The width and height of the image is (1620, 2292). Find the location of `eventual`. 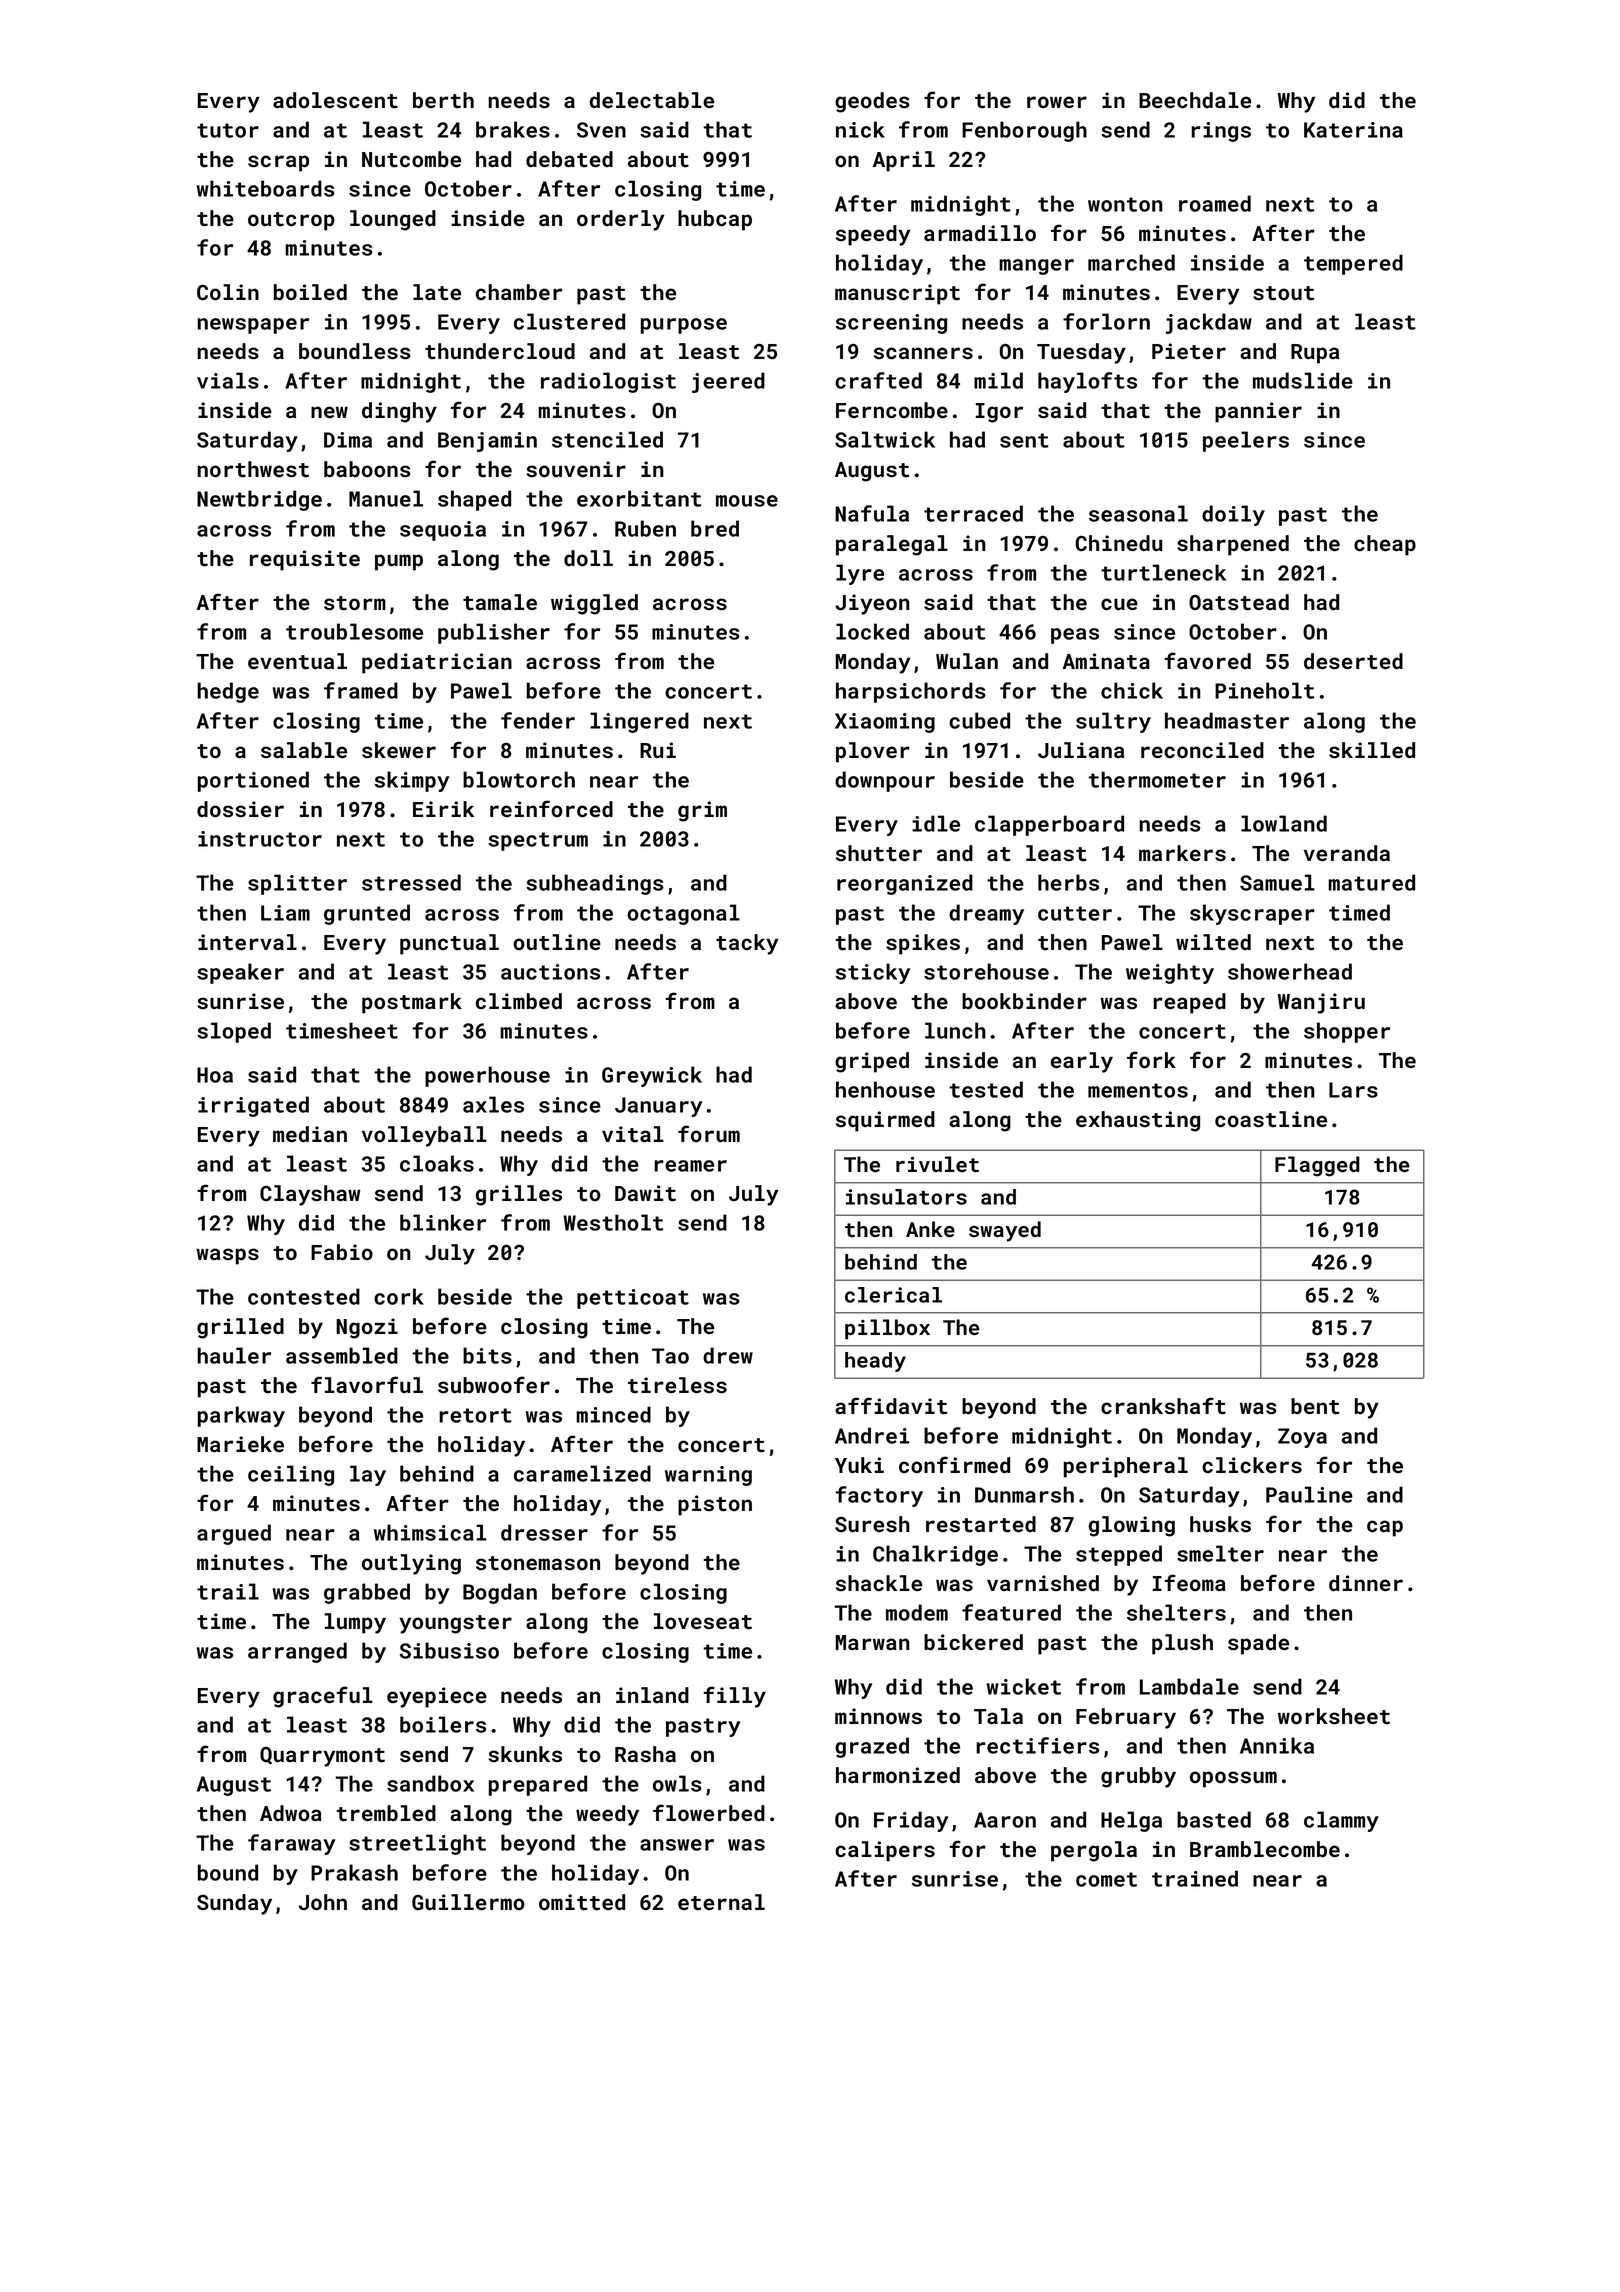

eventual is located at coordinates (297, 661).
